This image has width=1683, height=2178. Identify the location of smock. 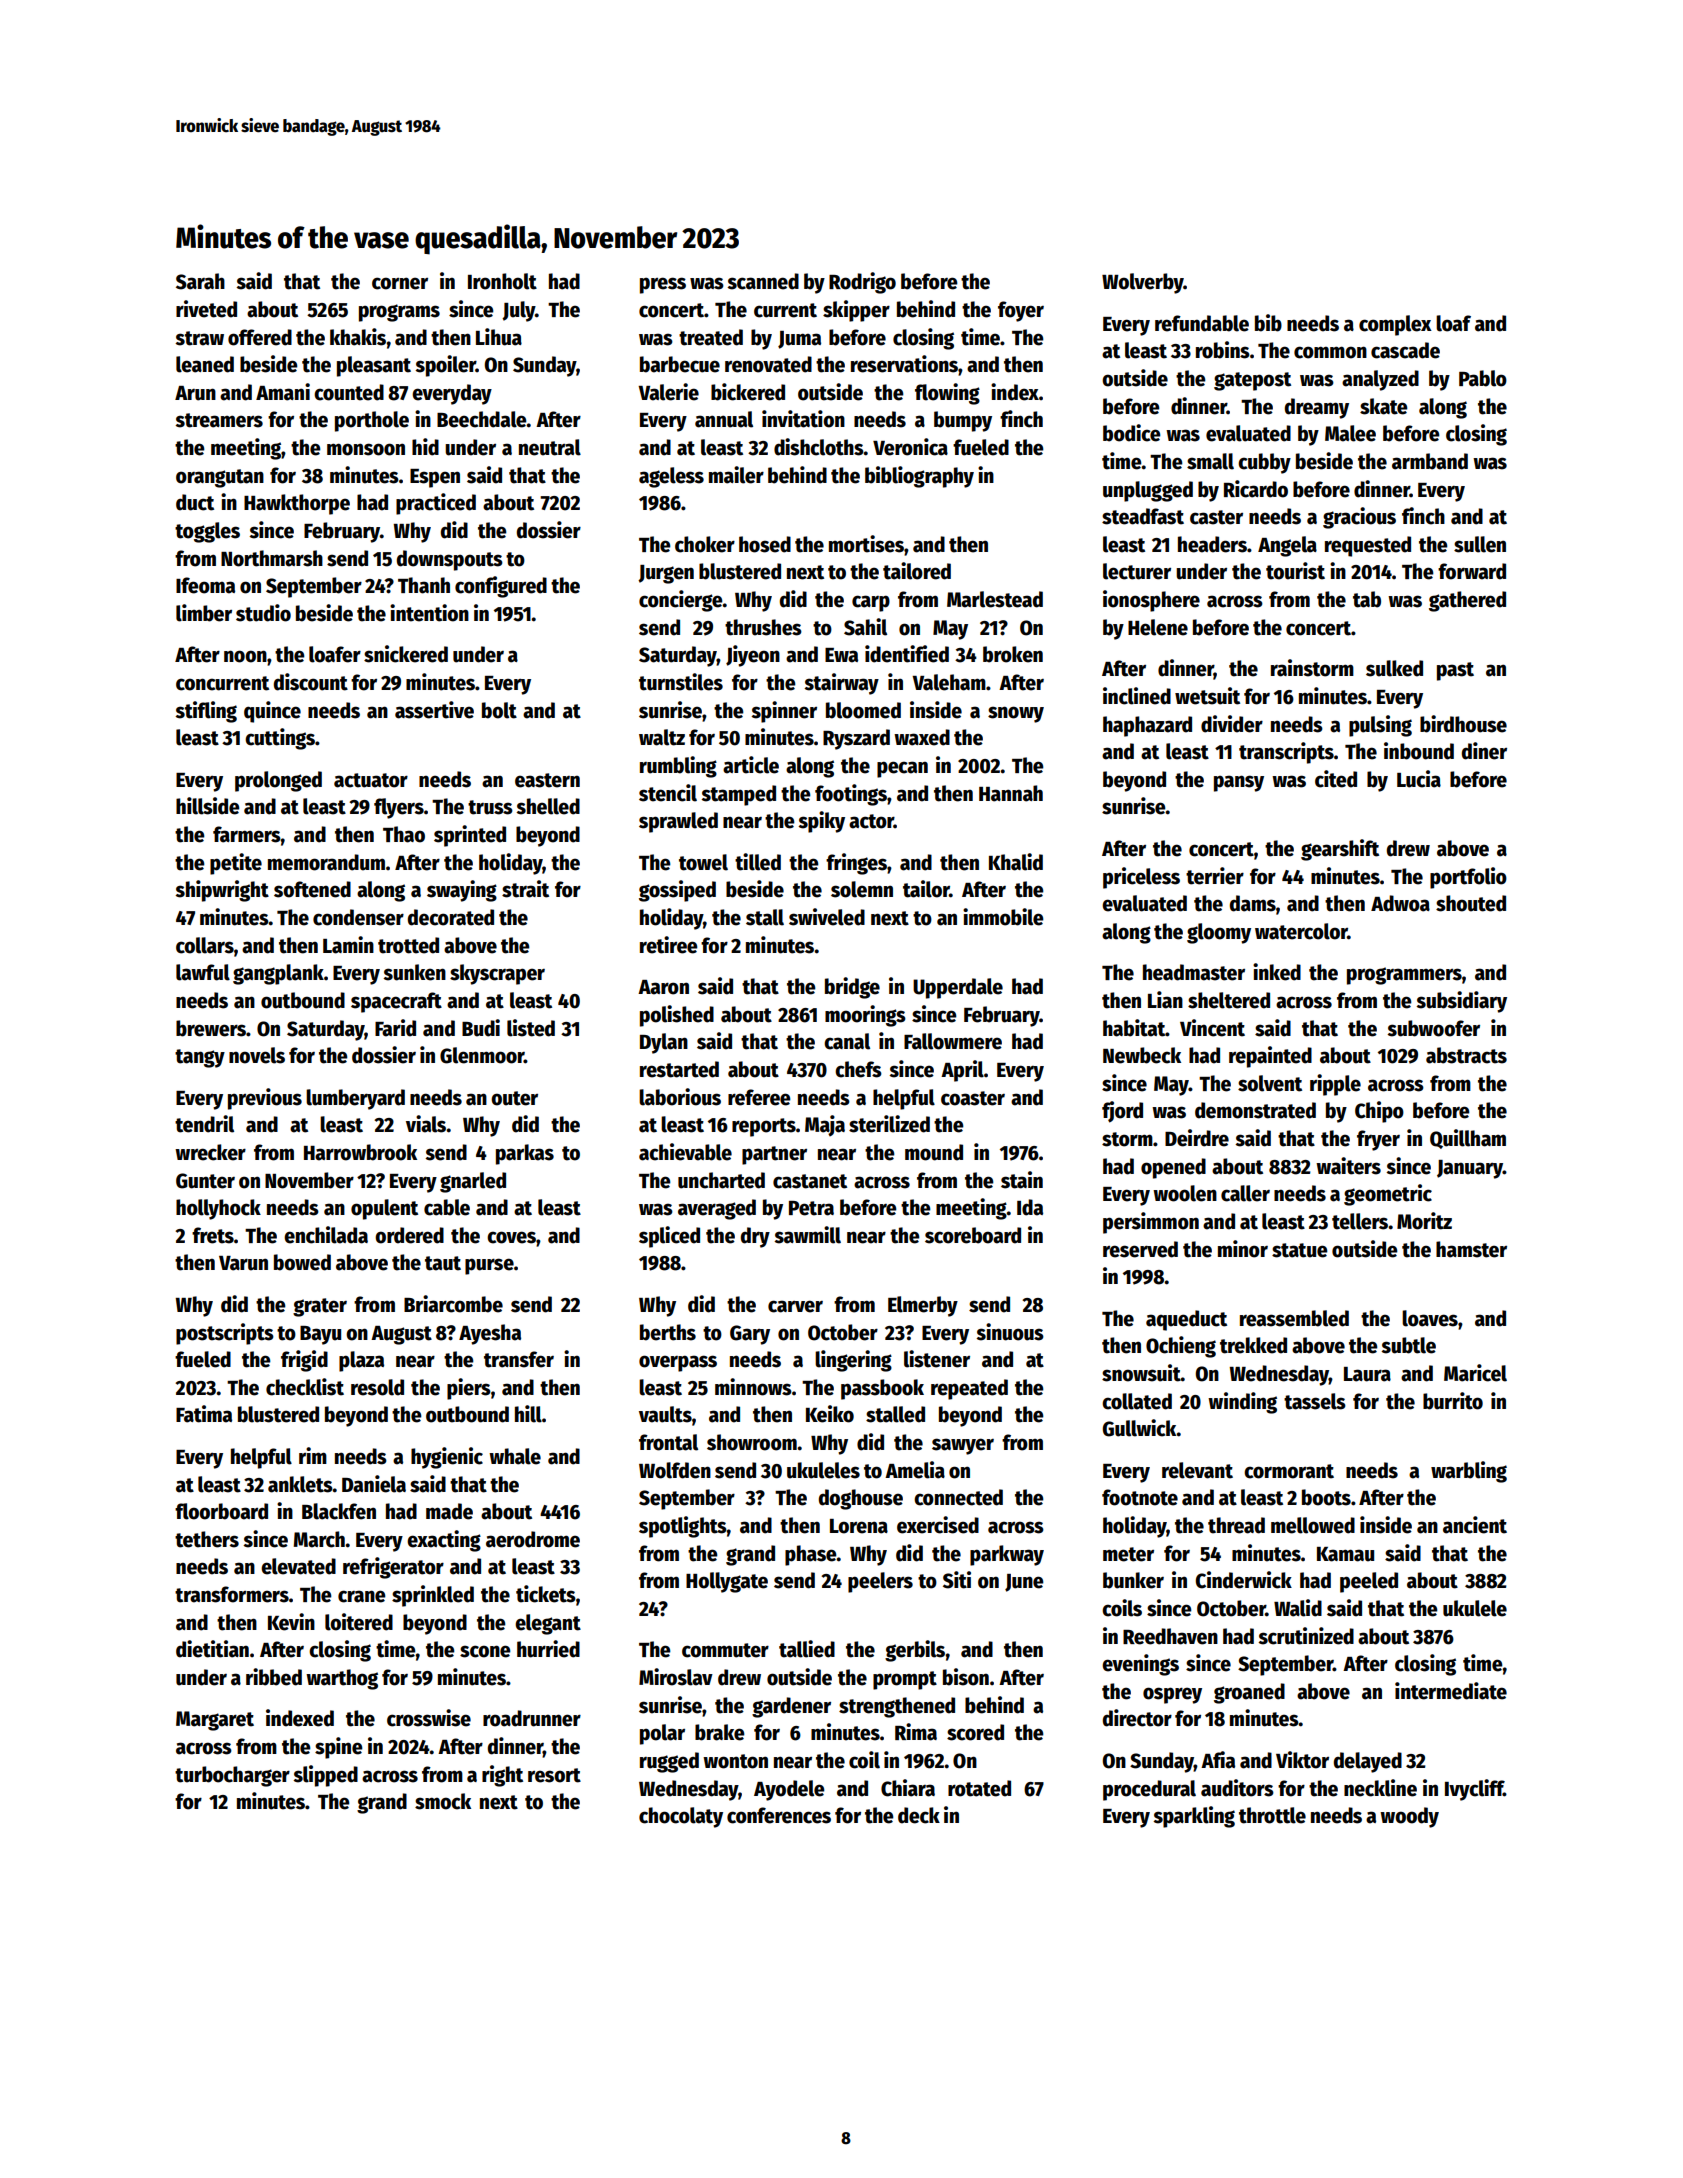
(443, 1801).
